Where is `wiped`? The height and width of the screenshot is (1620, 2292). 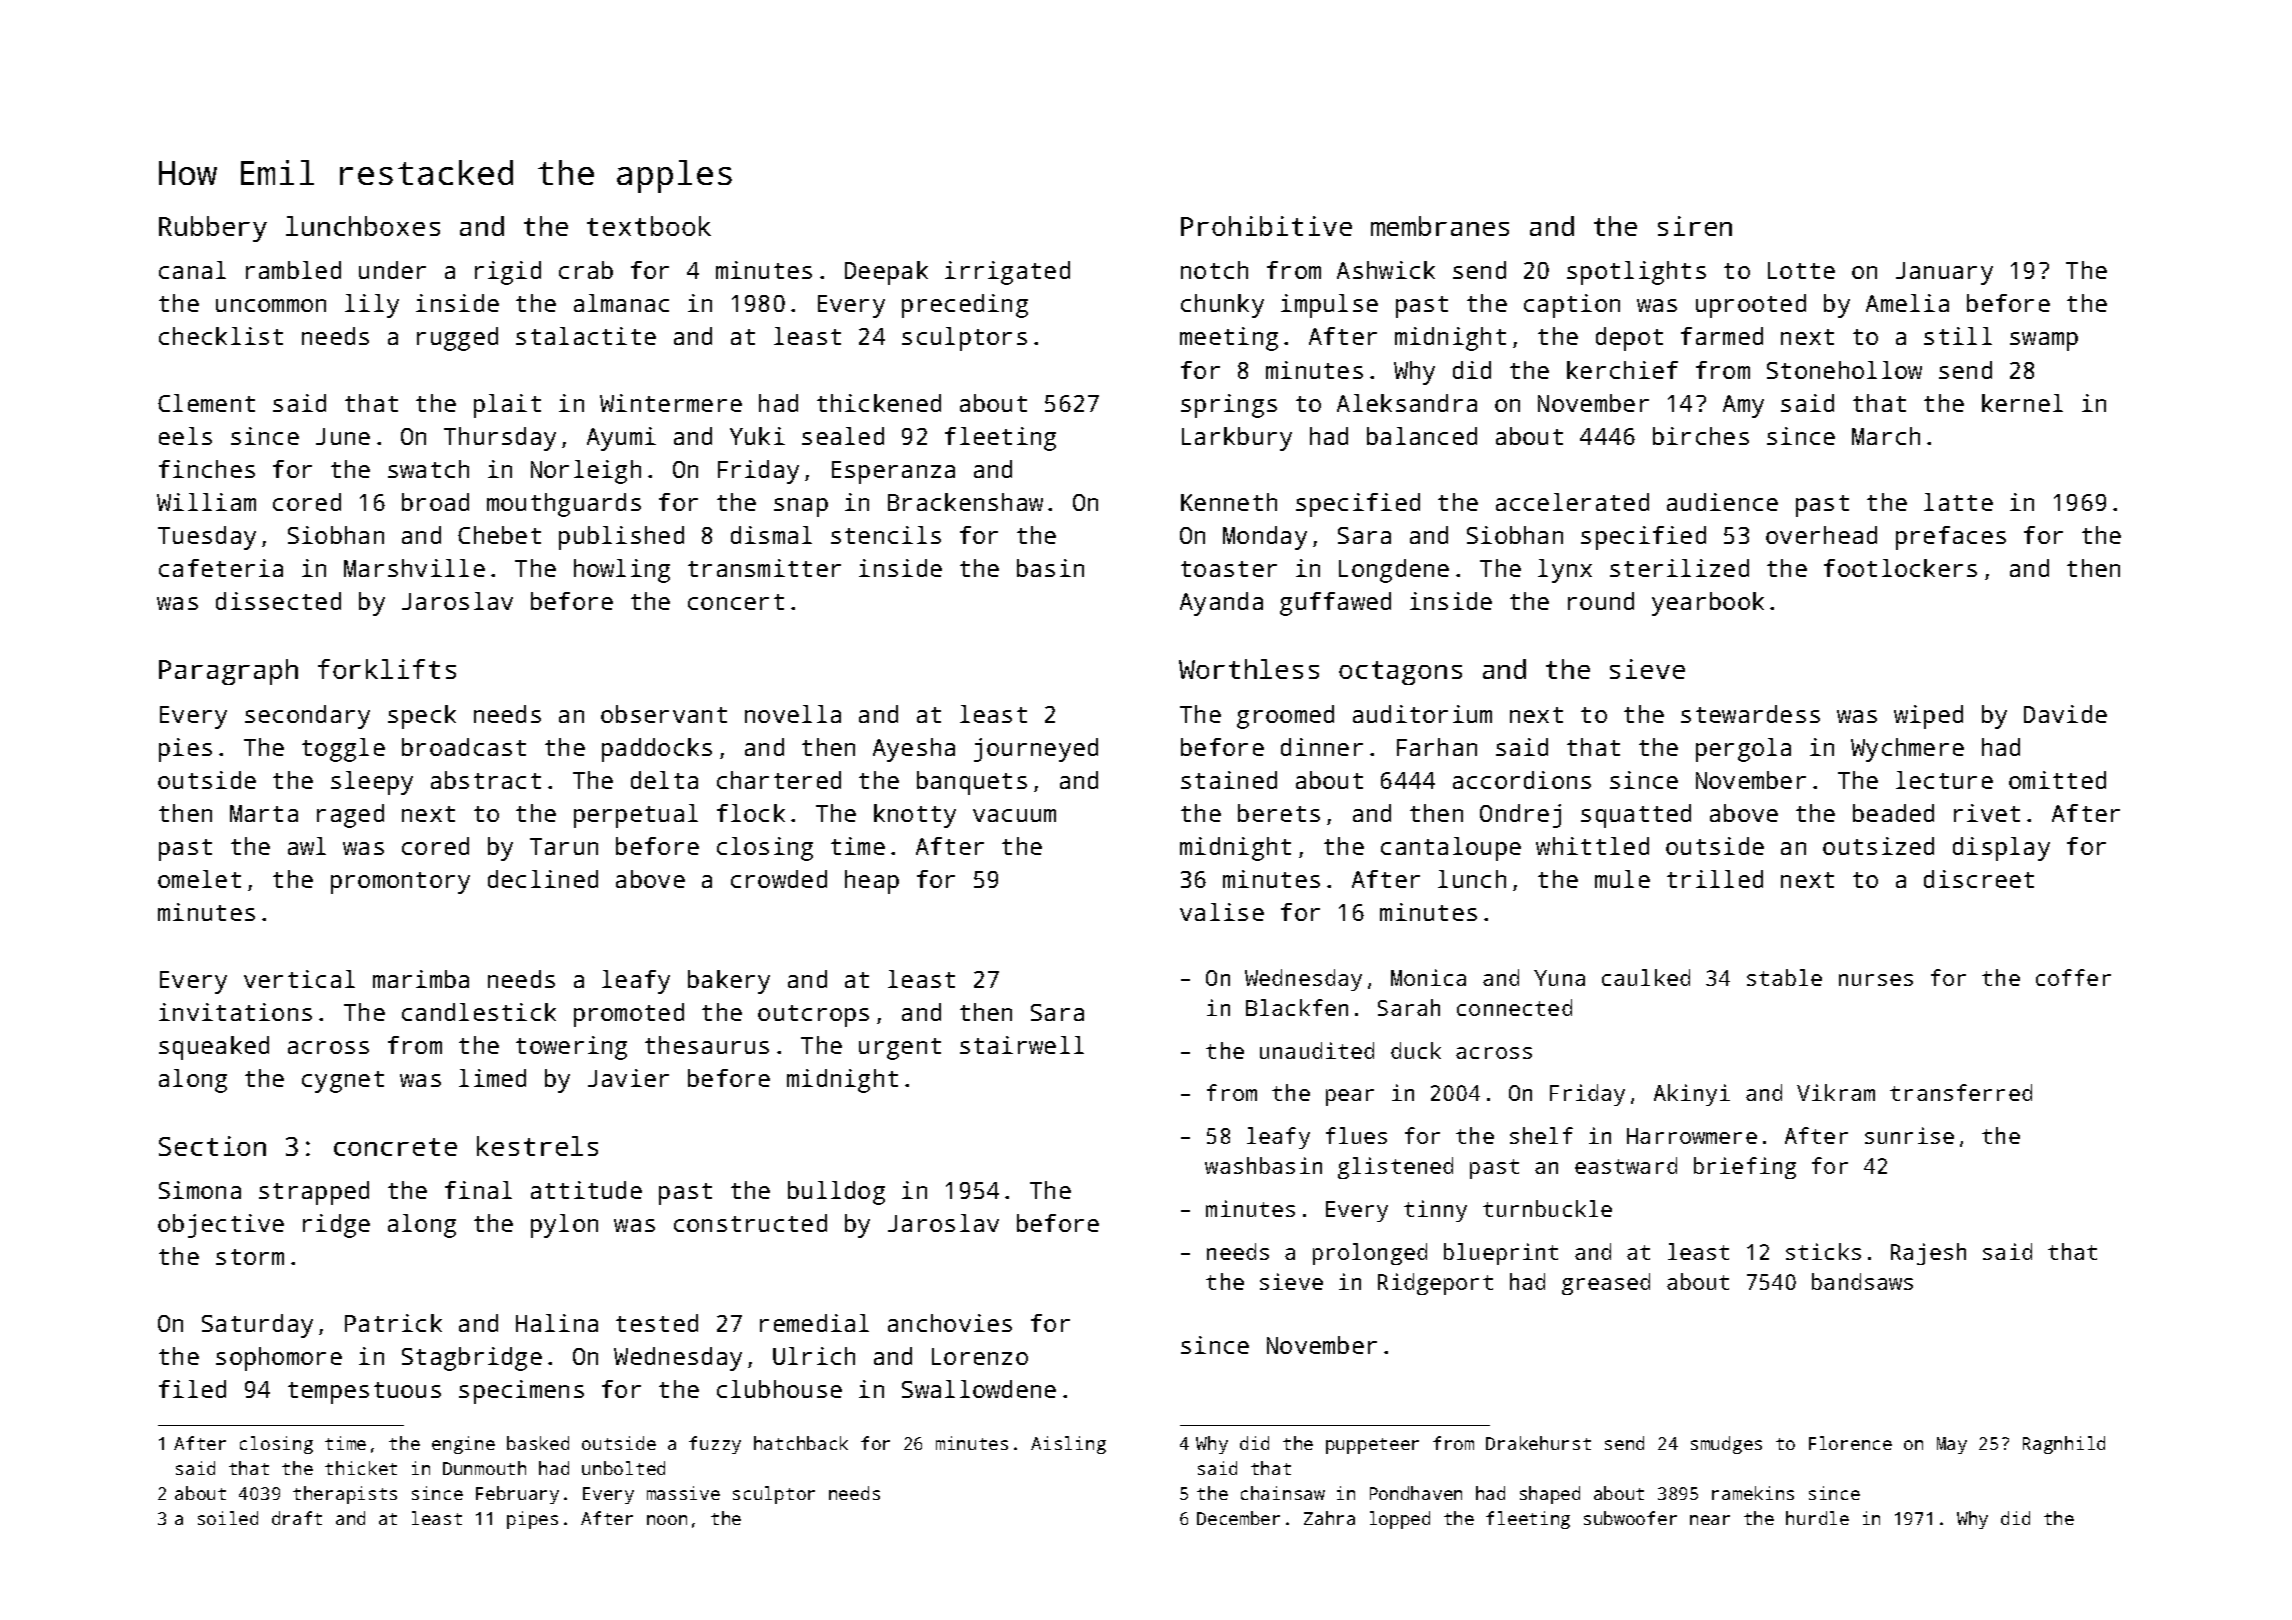
wiped is located at coordinates (1928, 717).
